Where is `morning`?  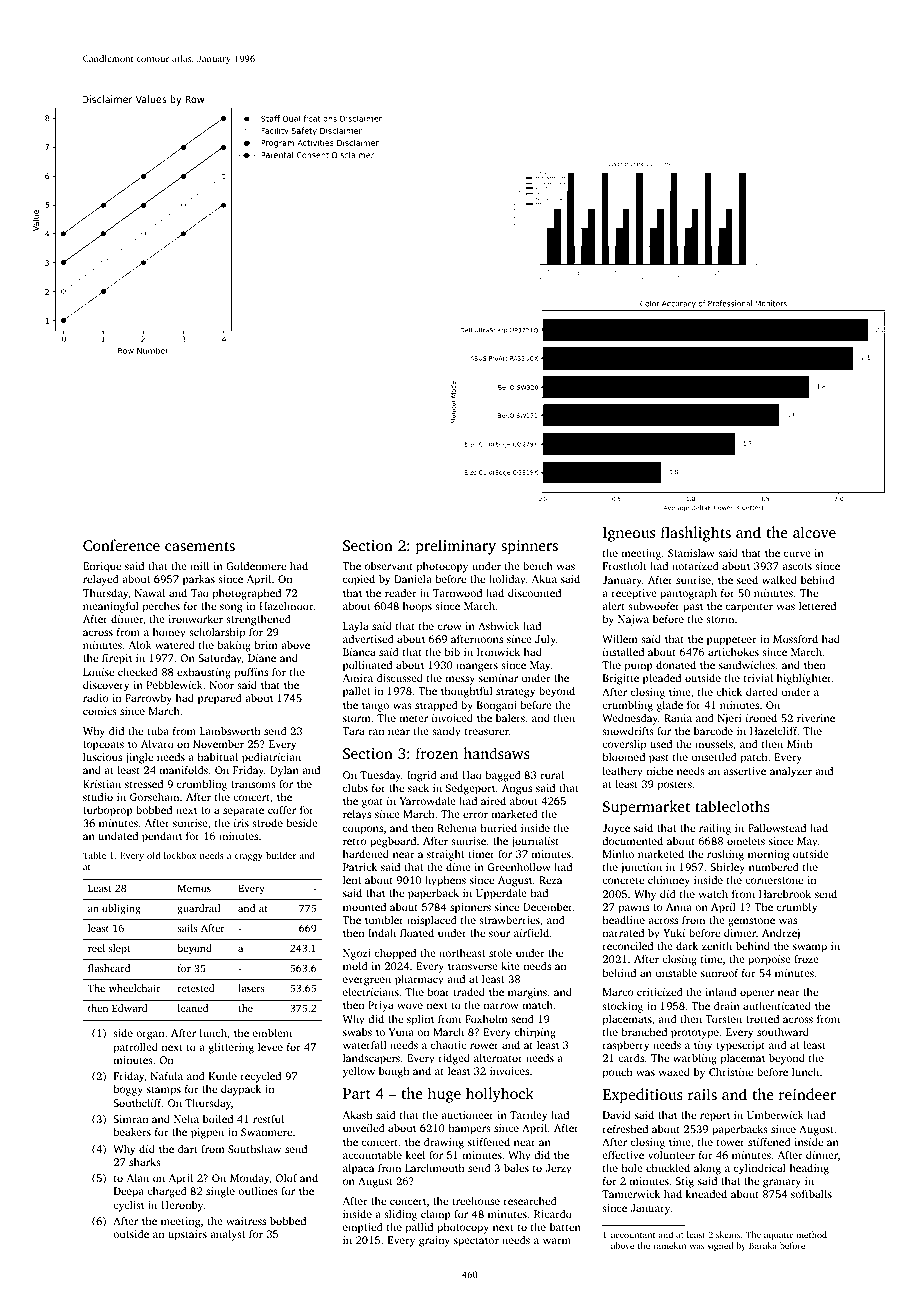 morning is located at coordinates (768, 855).
